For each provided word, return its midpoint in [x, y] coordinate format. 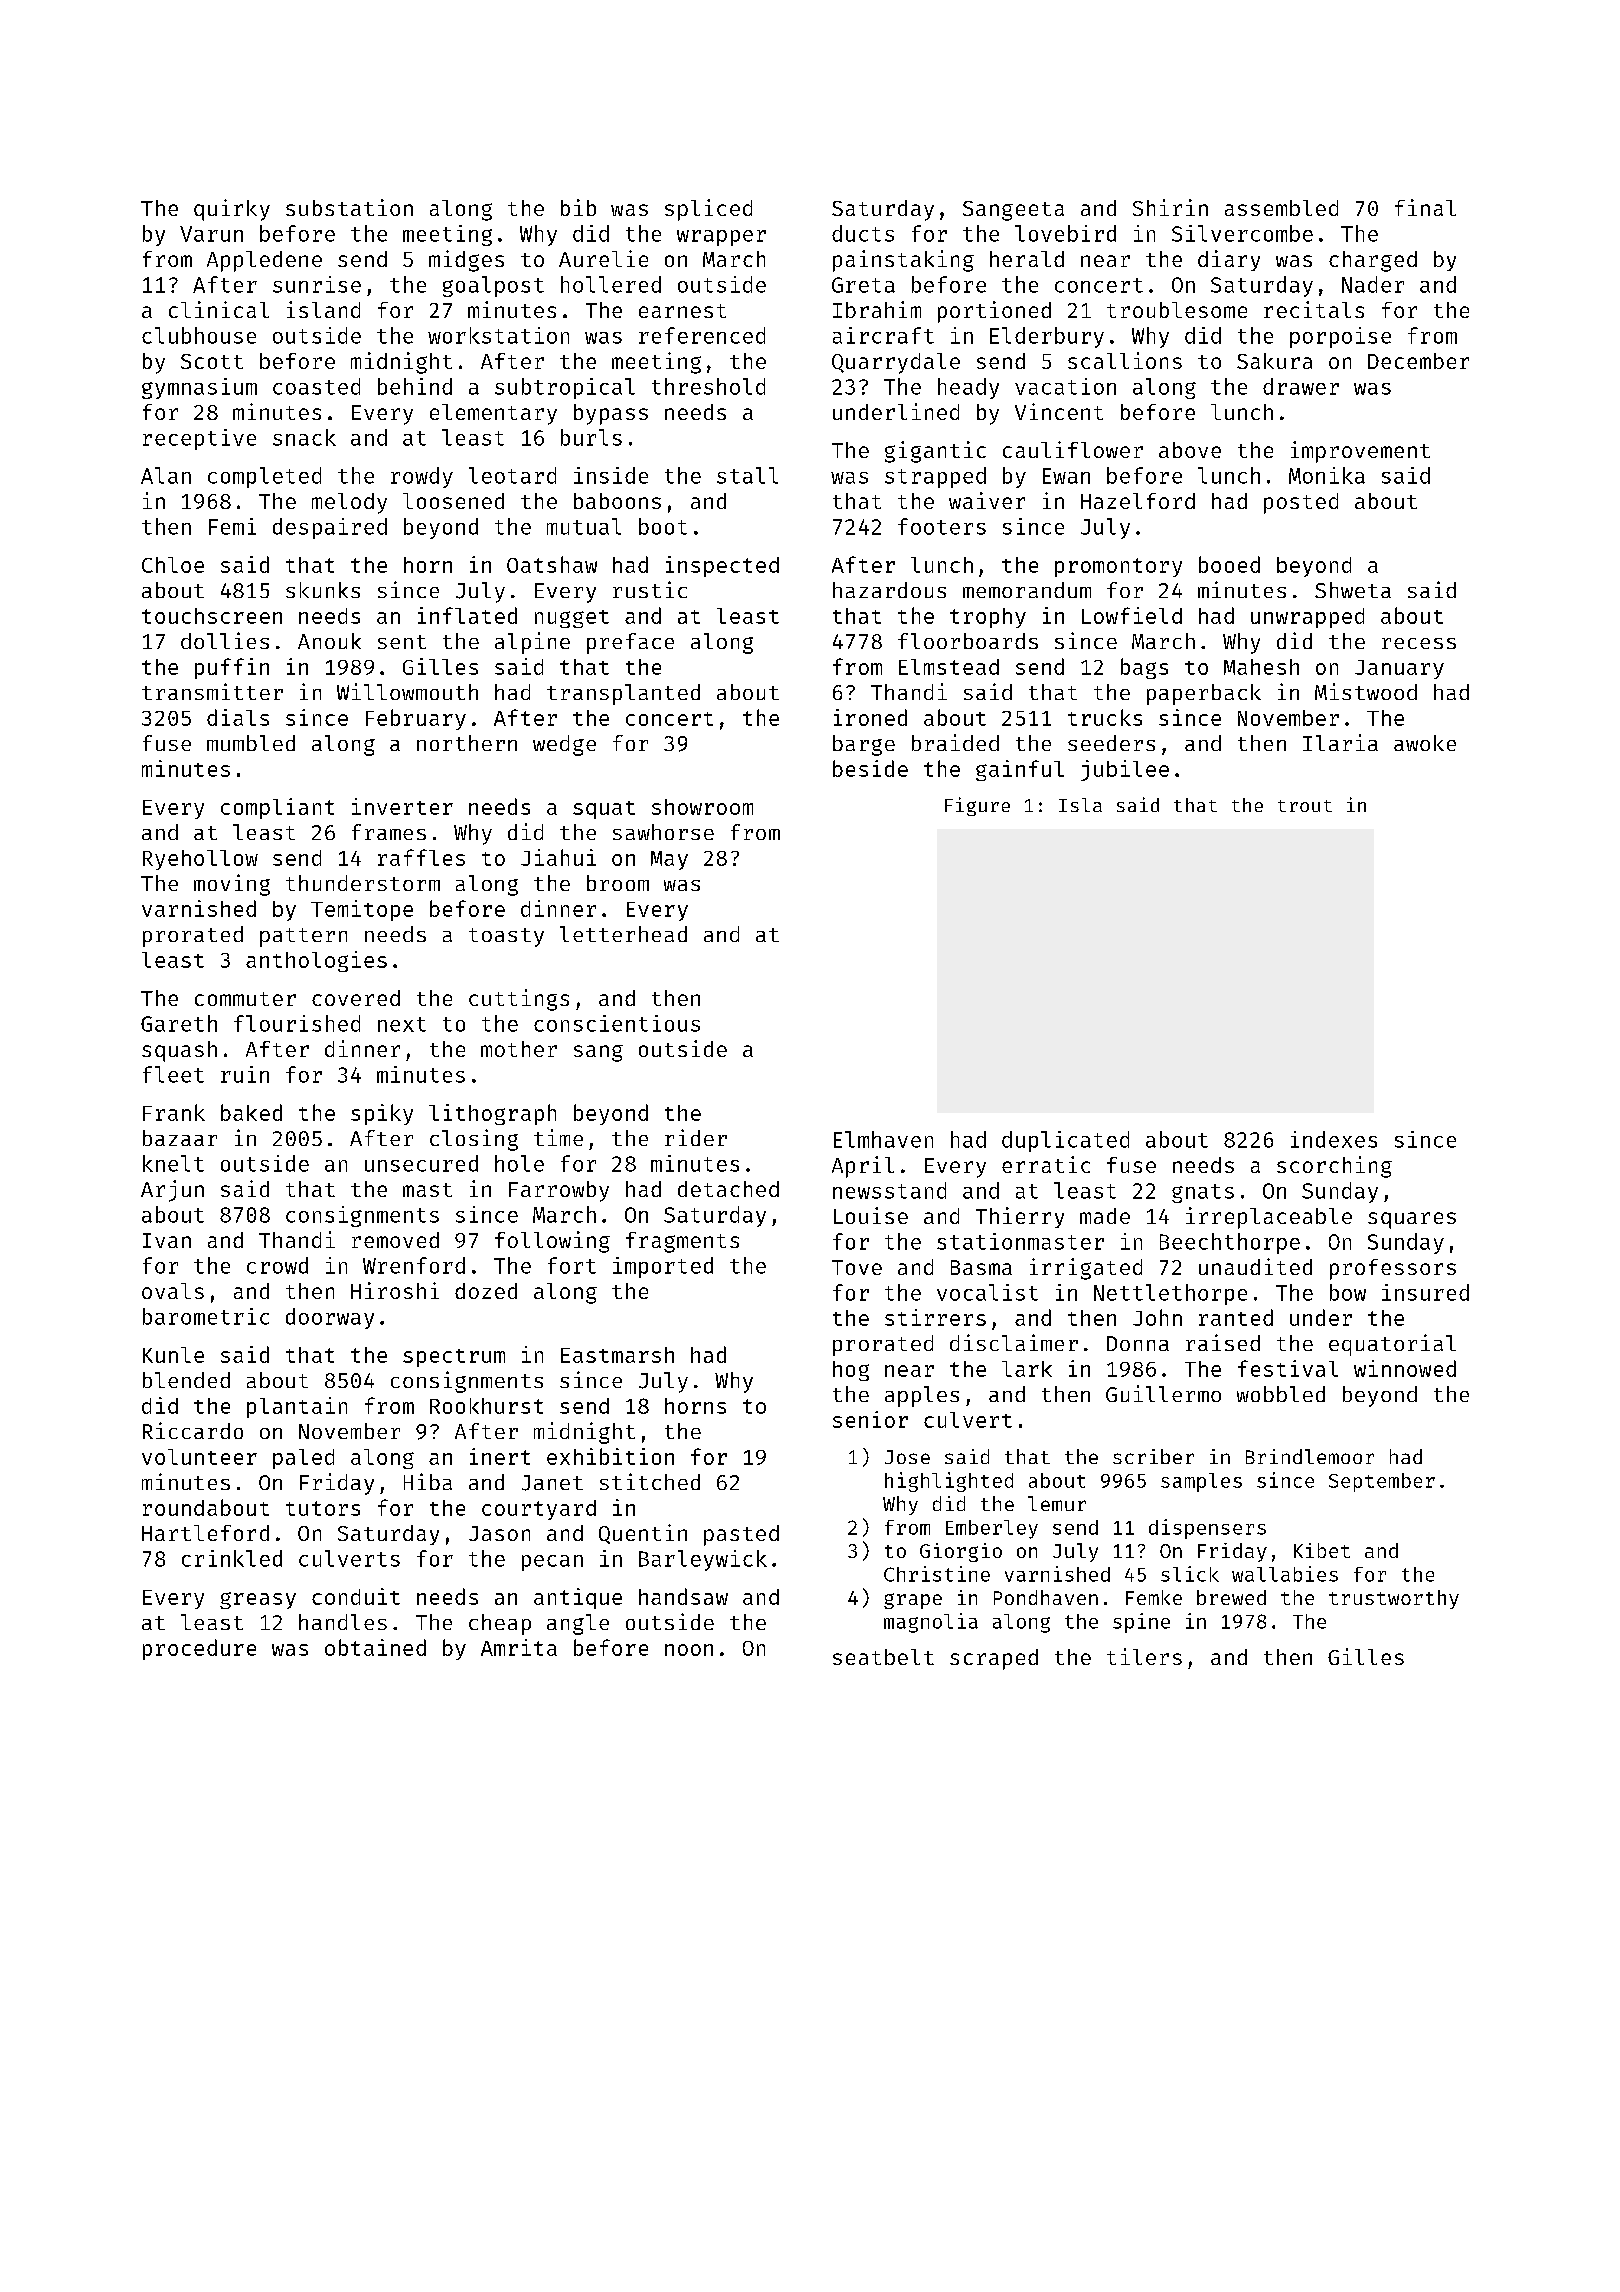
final [1425, 207]
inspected [722, 566]
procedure [199, 1649]
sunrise [317, 284]
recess [1419, 643]
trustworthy [1394, 1599]
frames [389, 832]
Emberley [992, 1529]
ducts [863, 233]
